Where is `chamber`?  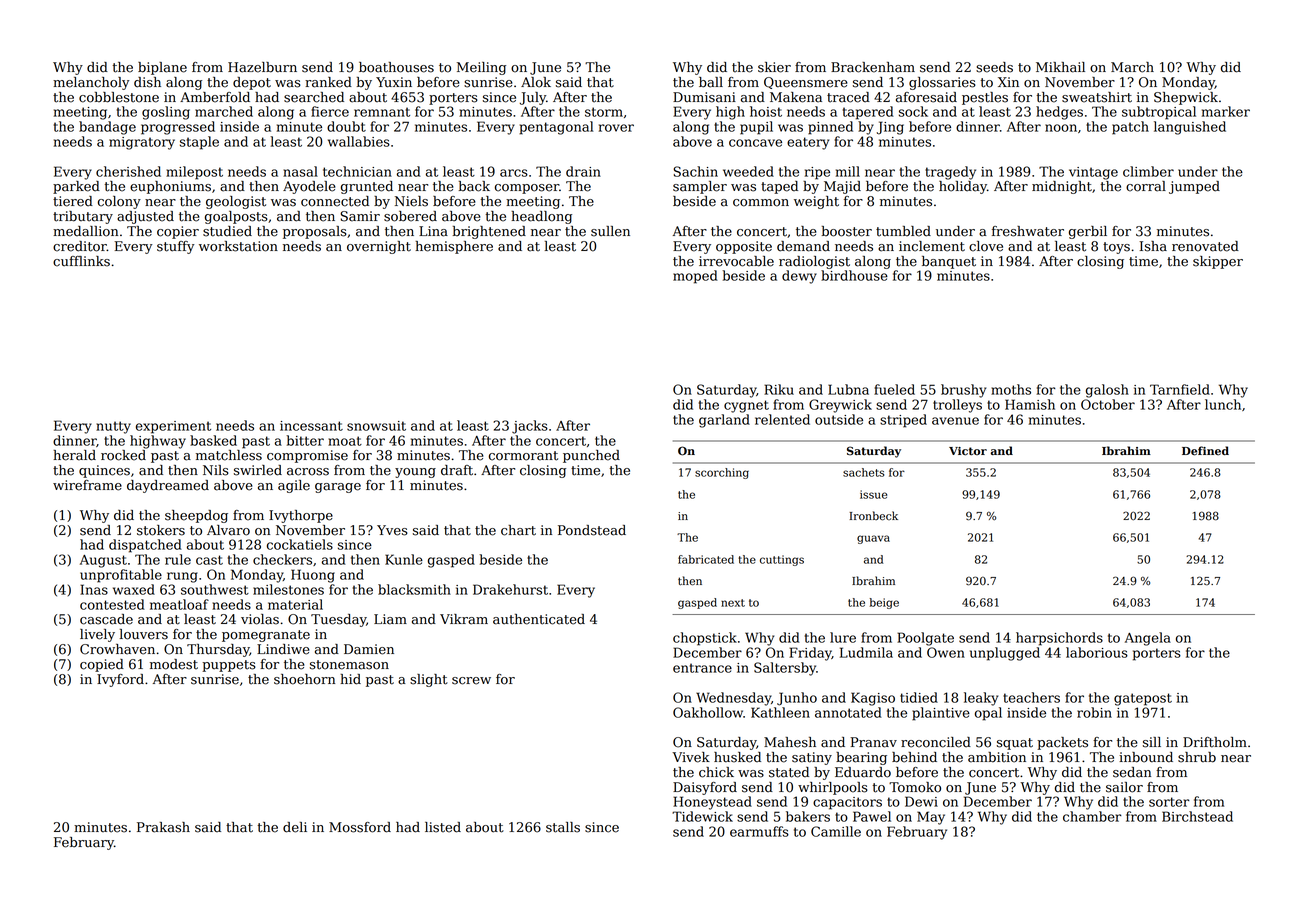
chamber is located at coordinates (1092, 816).
